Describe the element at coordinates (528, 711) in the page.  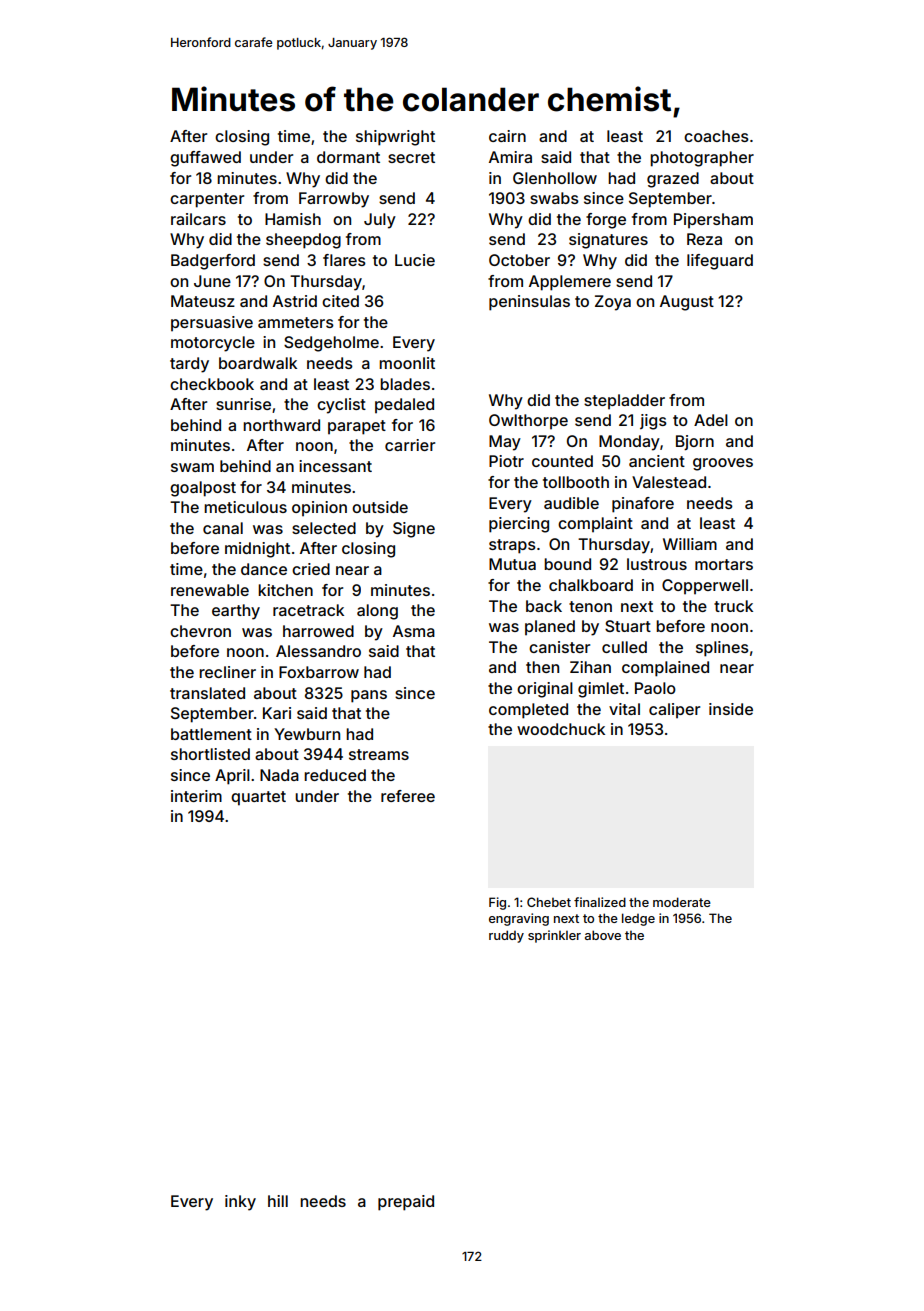
I see `completed` at that location.
